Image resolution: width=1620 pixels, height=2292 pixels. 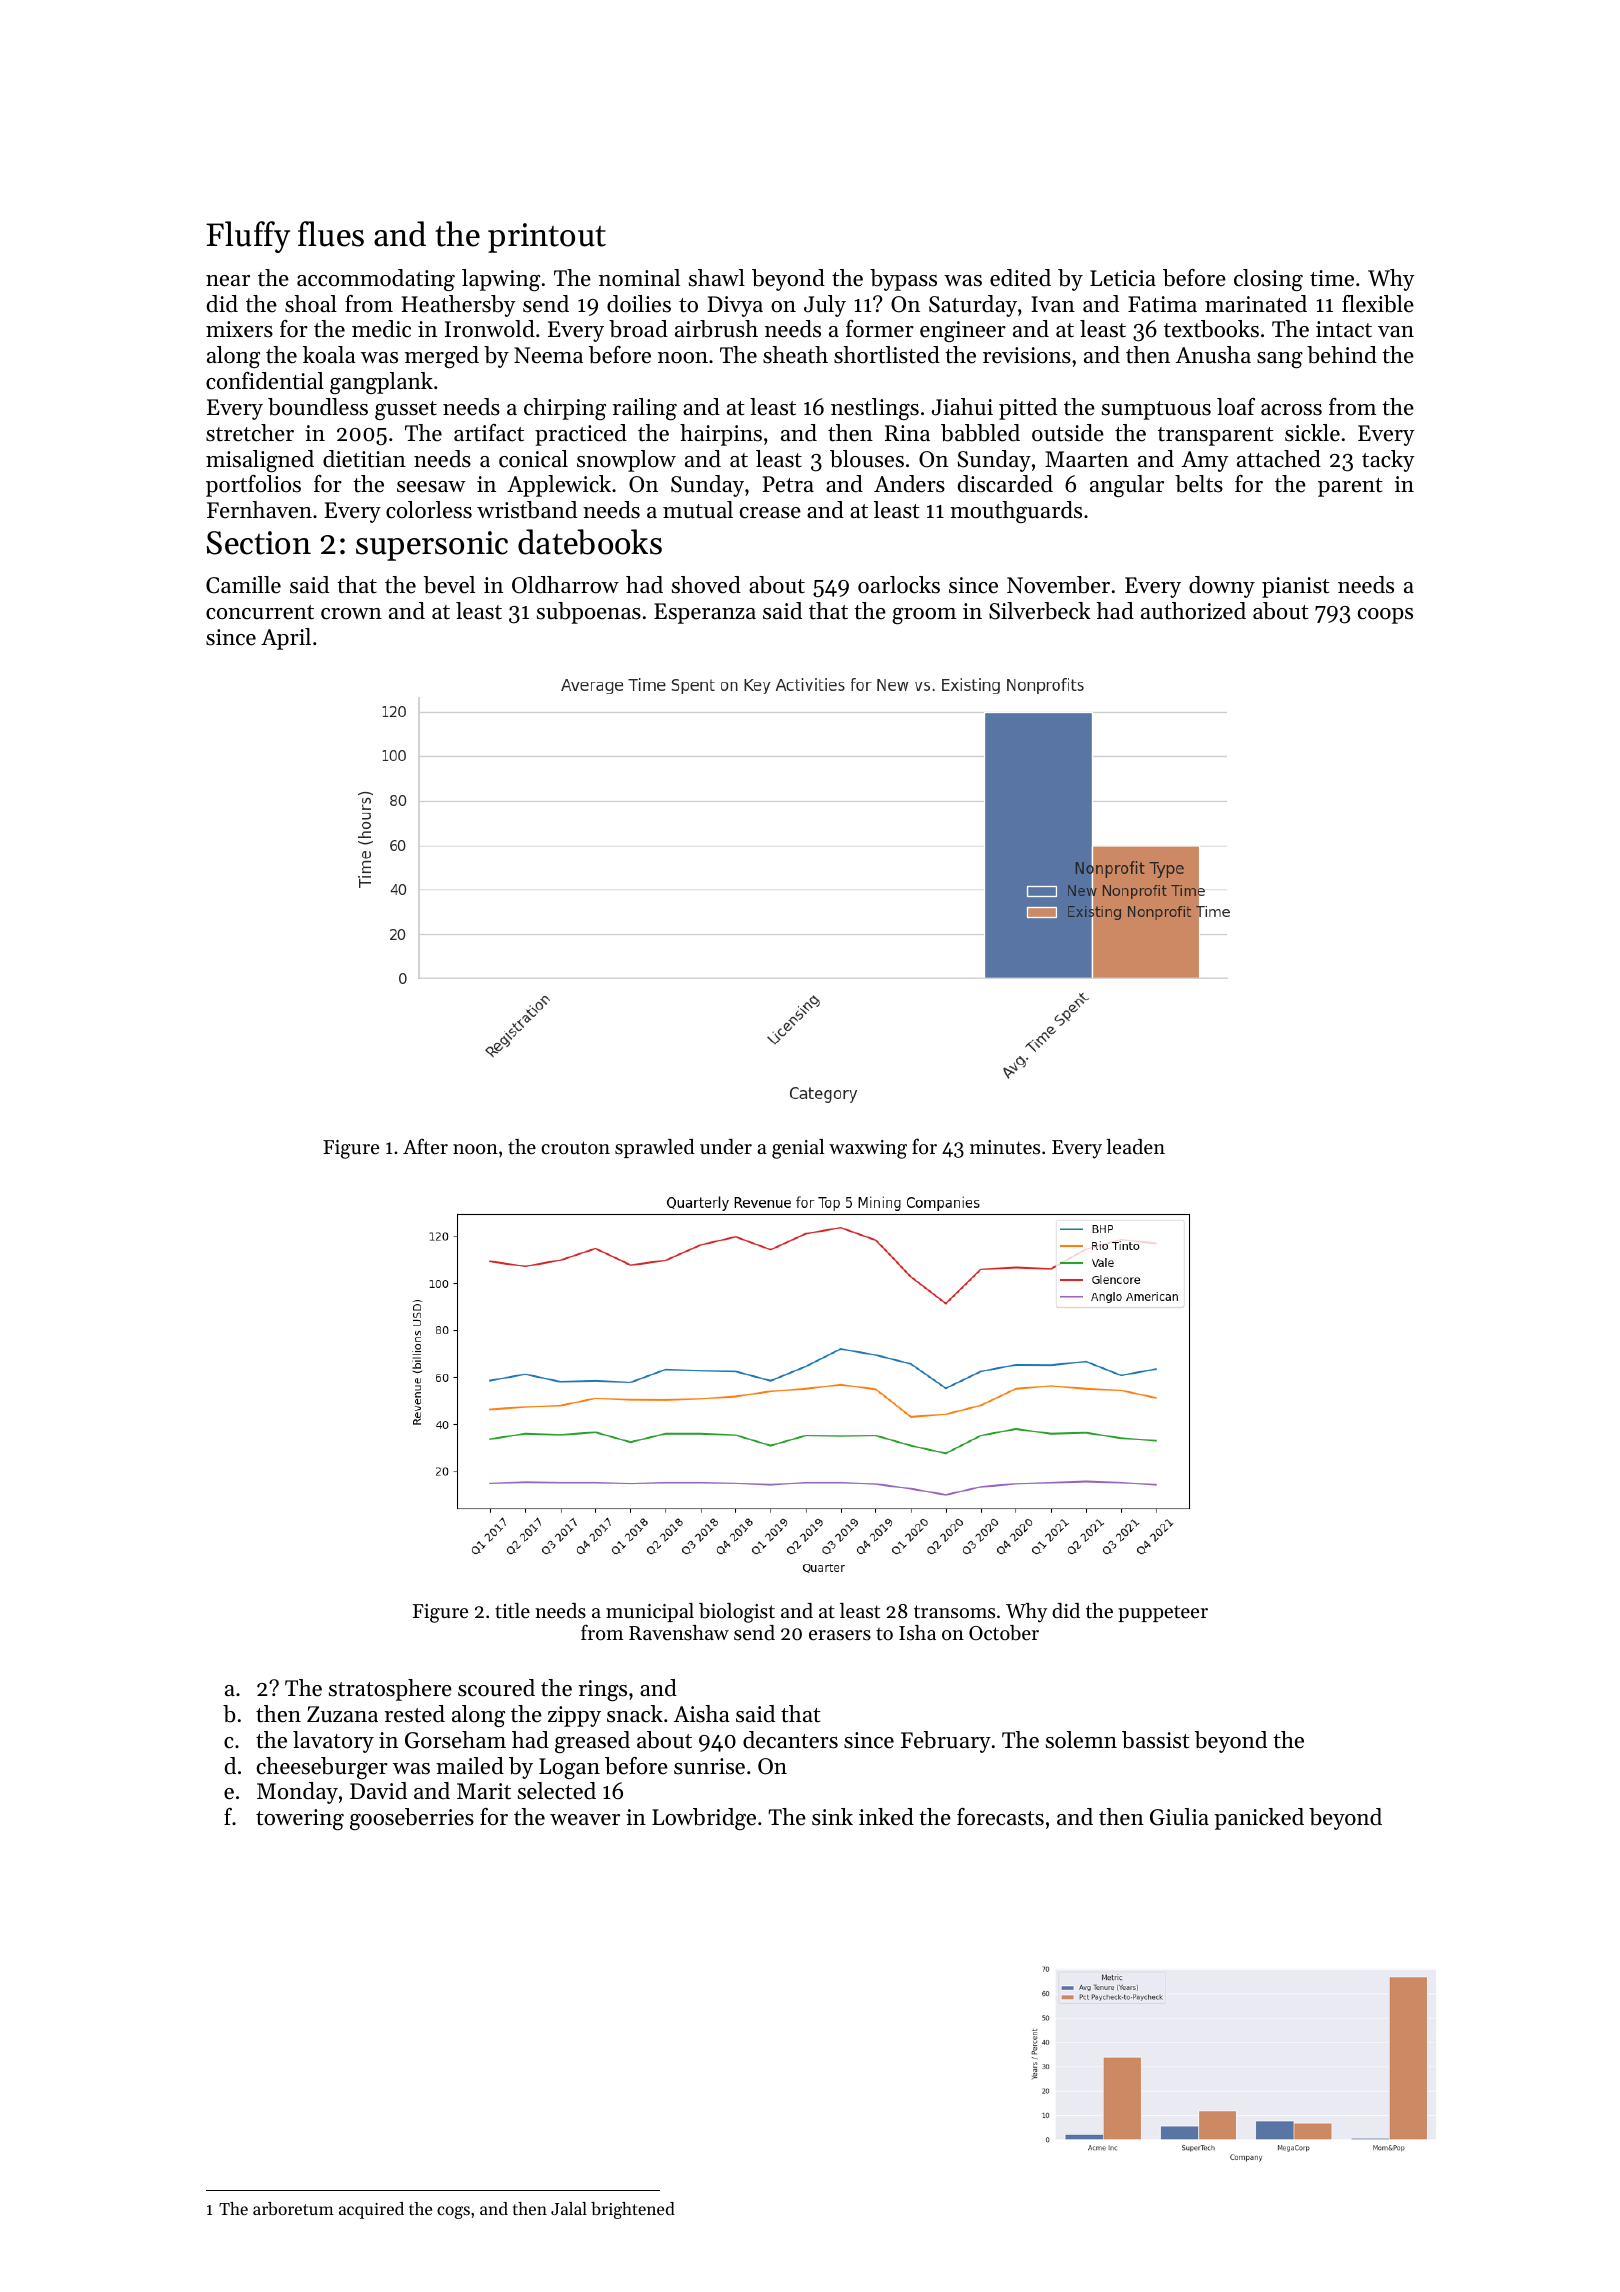 What do you see at coordinates (1135, 1147) in the document?
I see `leaden` at bounding box center [1135, 1147].
